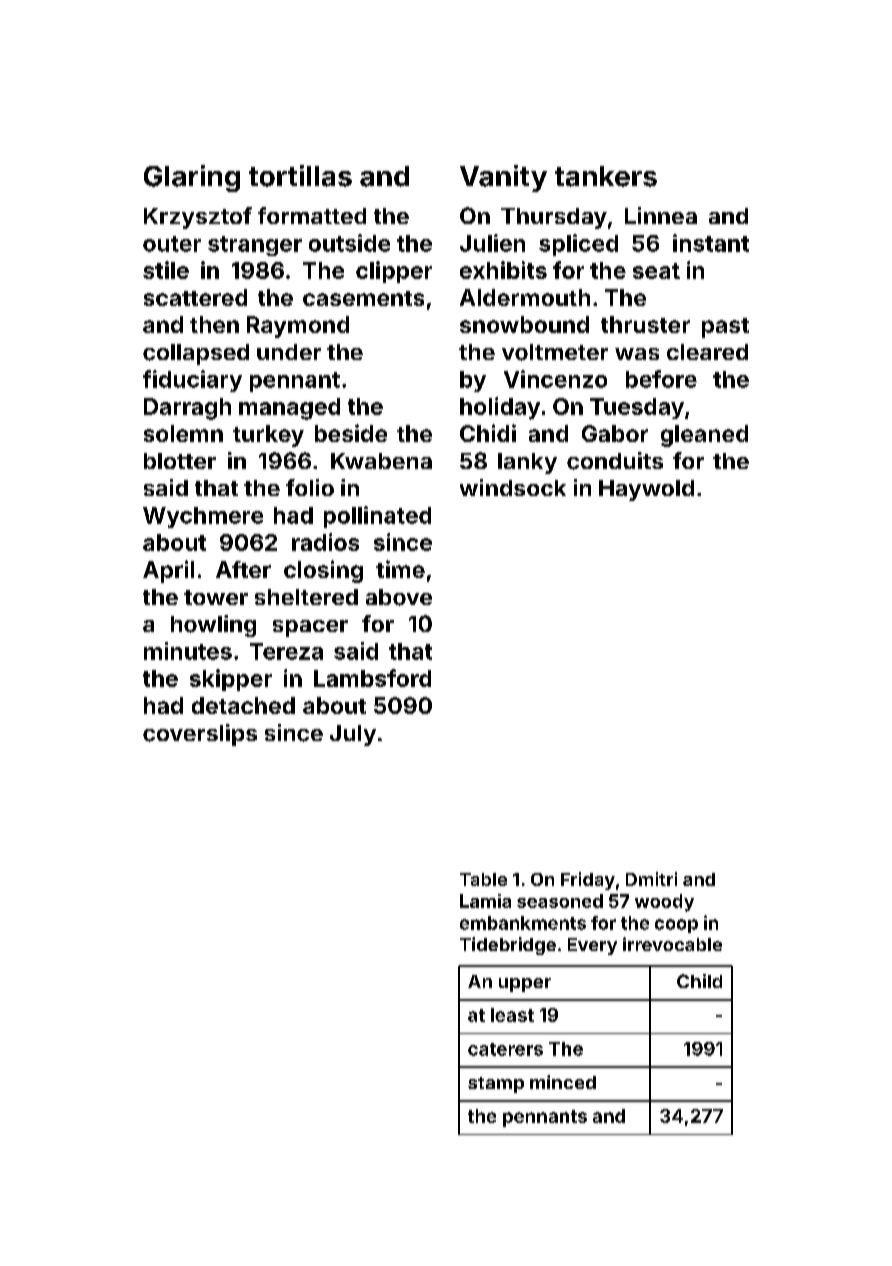  What do you see at coordinates (615, 461) in the image?
I see `conduits` at bounding box center [615, 461].
